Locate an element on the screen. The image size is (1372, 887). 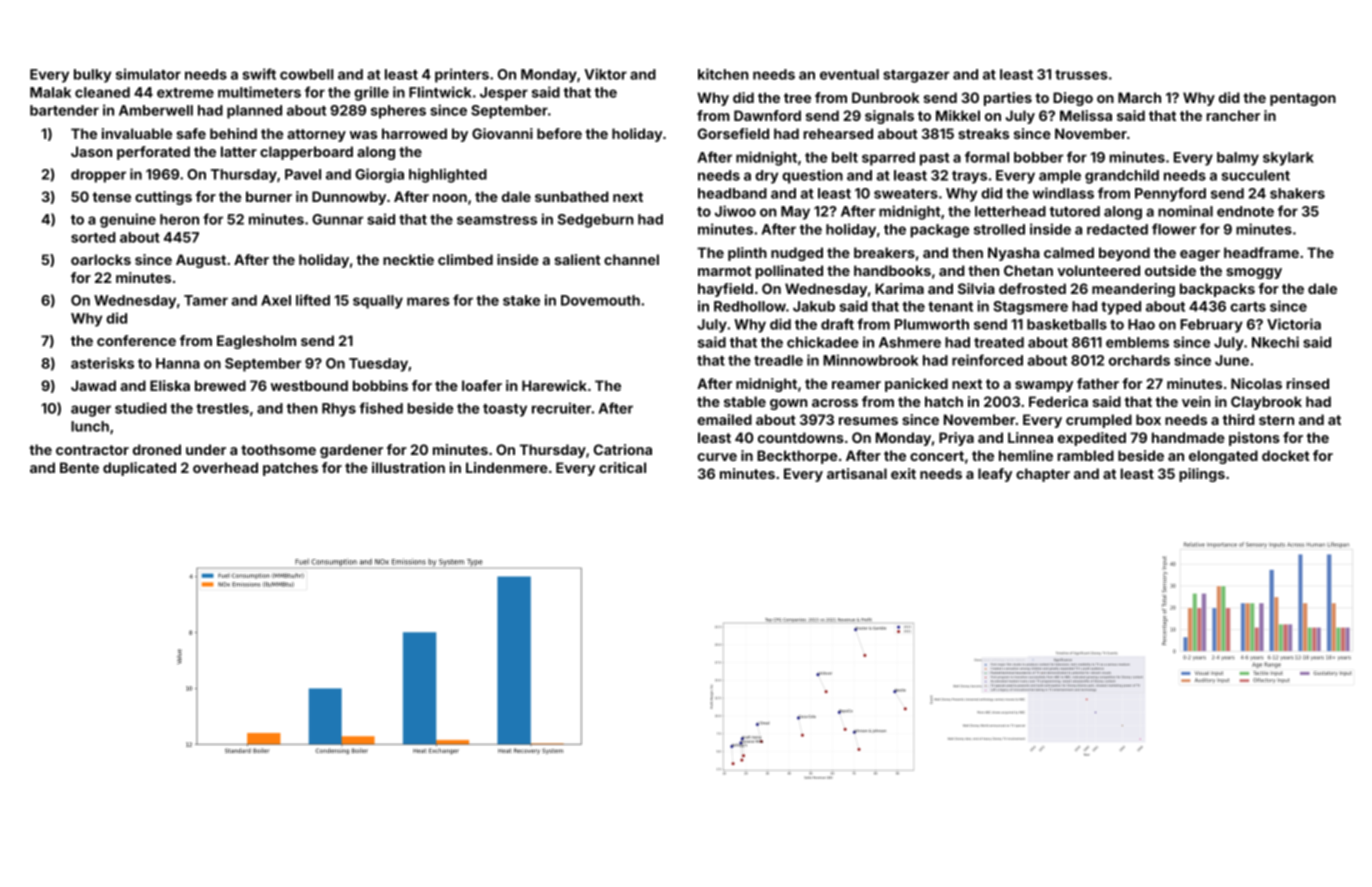
expedited is located at coordinates (1092, 439).
